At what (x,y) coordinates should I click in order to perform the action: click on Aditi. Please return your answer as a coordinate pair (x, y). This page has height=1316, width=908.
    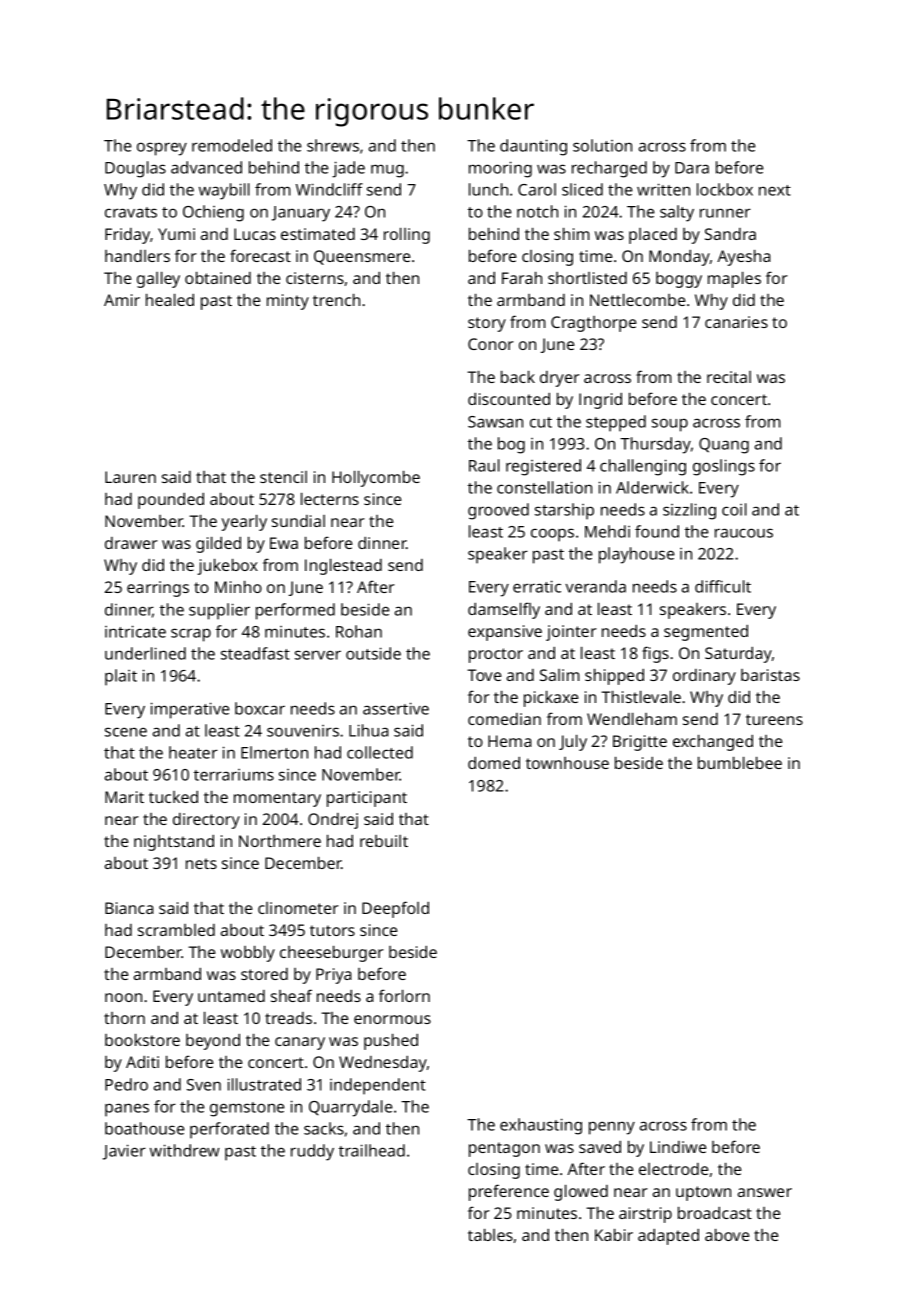
    Looking at the image, I should click on (142, 1062).
